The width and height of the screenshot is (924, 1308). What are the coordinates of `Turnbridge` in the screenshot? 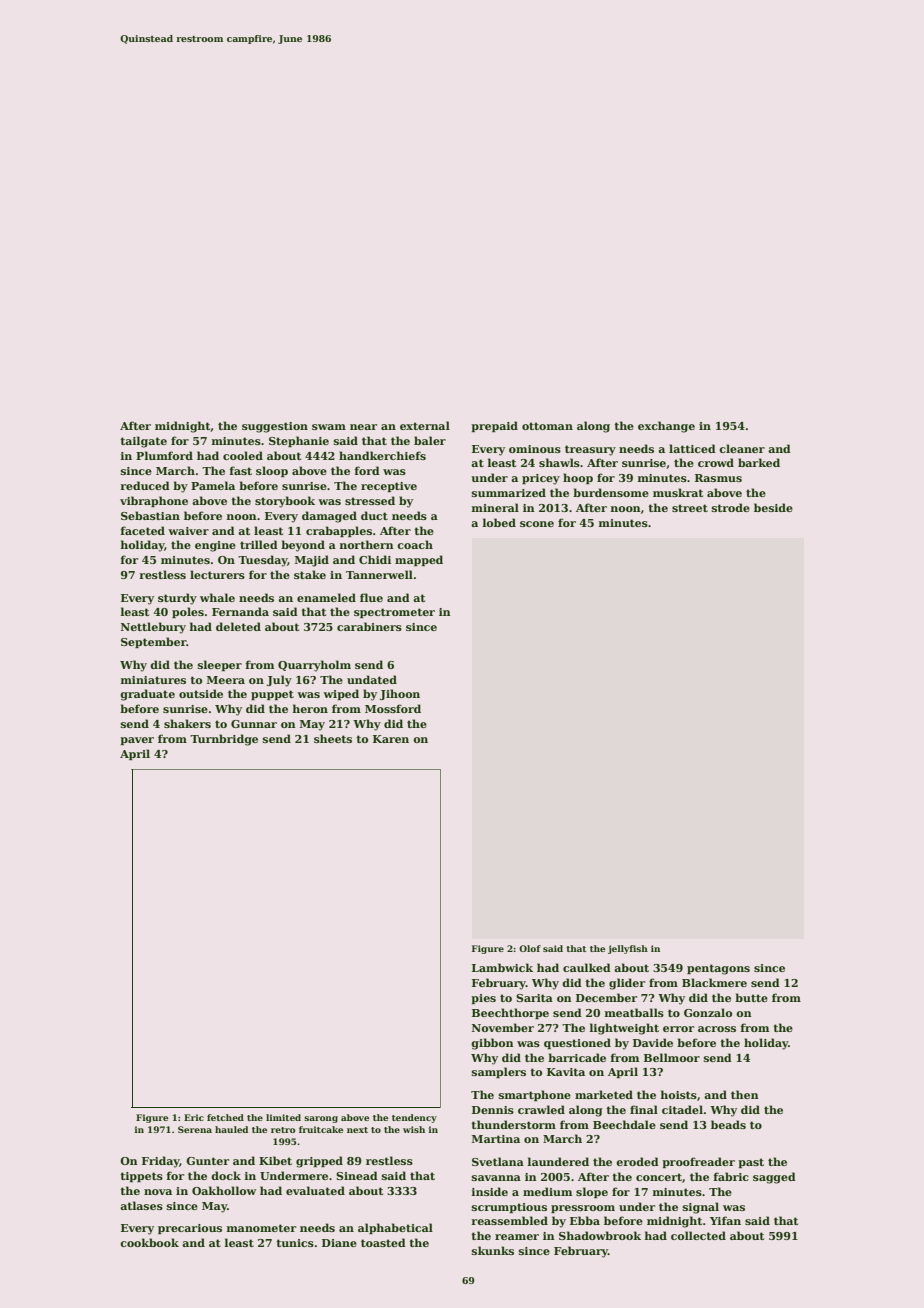 It's located at (224, 740).
